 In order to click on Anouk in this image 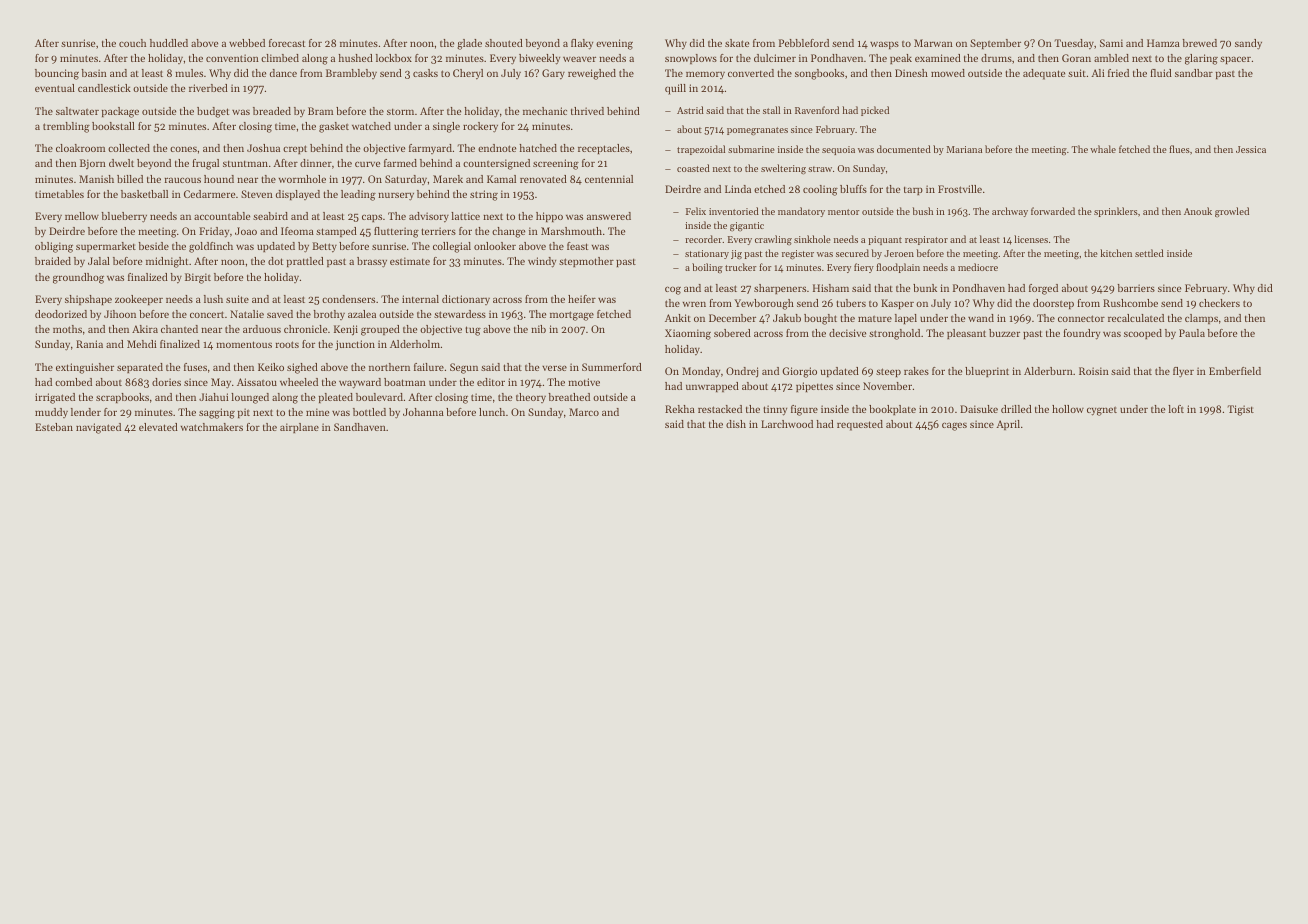, I will do `click(1198, 211)`.
